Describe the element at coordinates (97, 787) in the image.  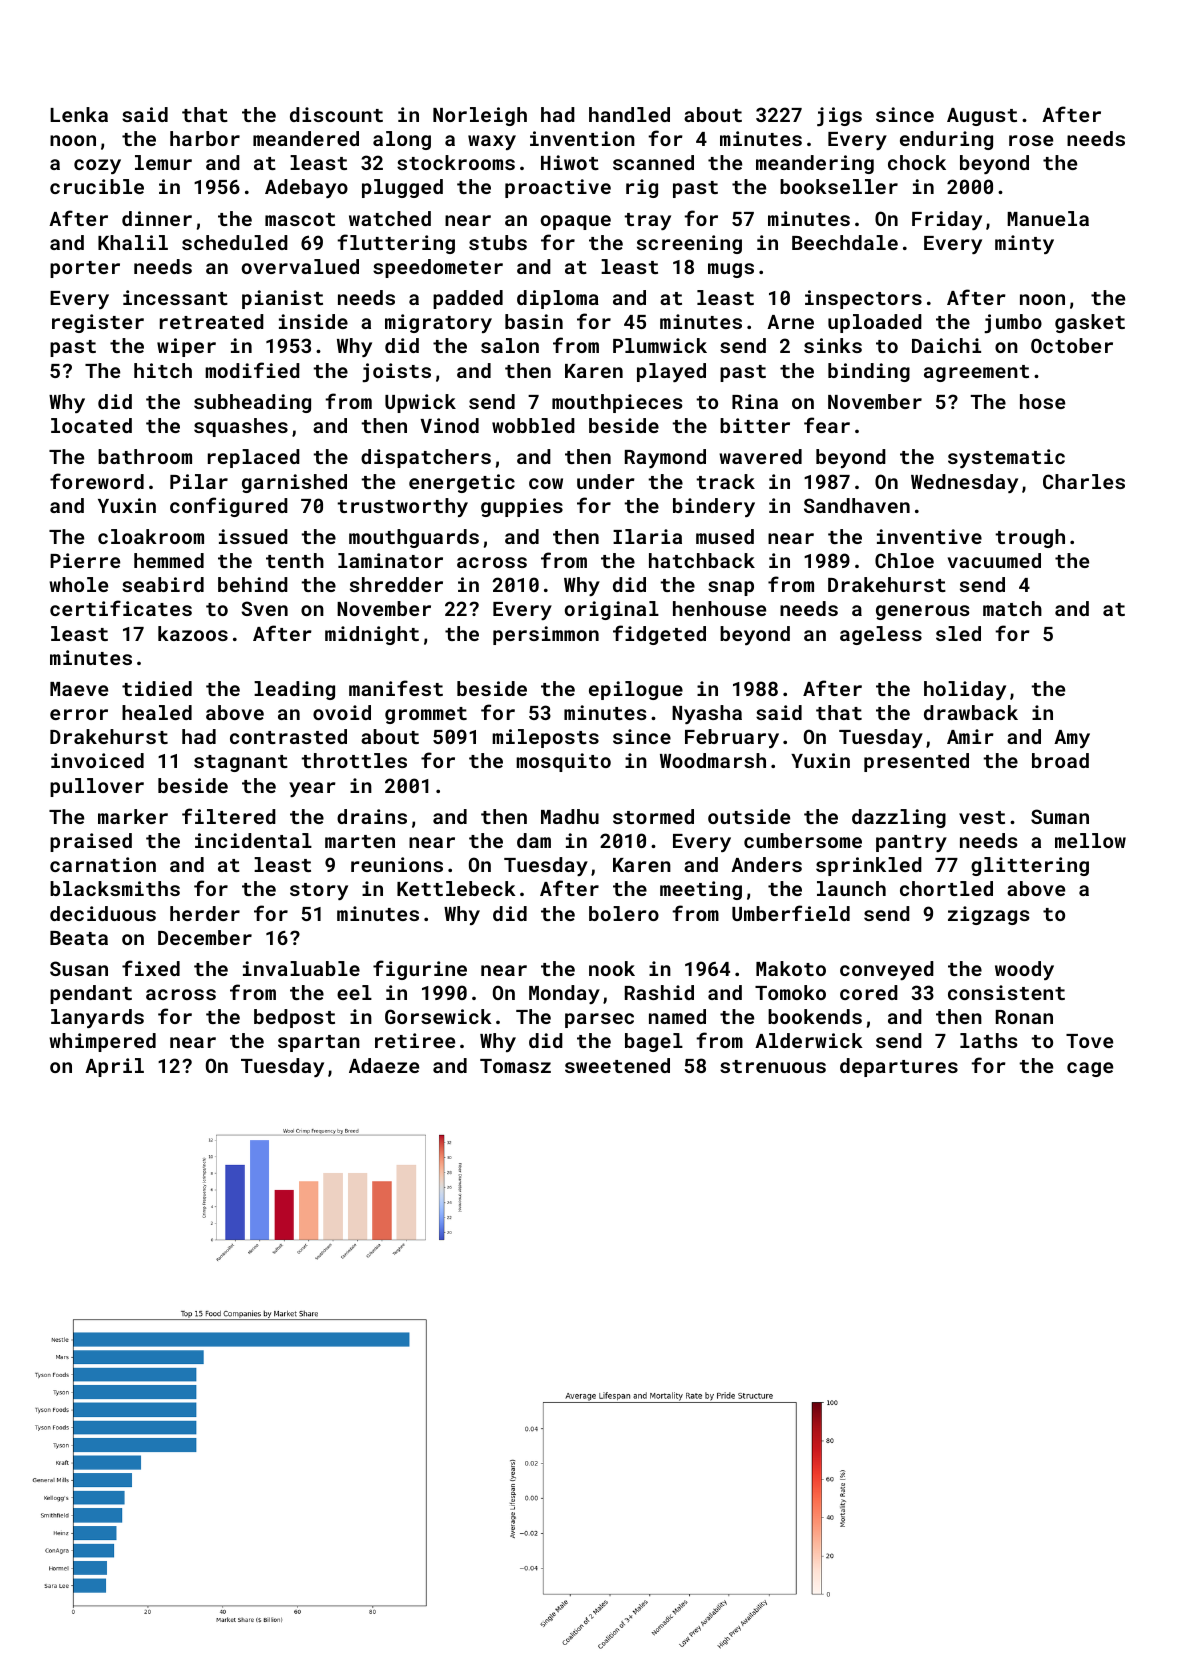
I see `pullover` at that location.
